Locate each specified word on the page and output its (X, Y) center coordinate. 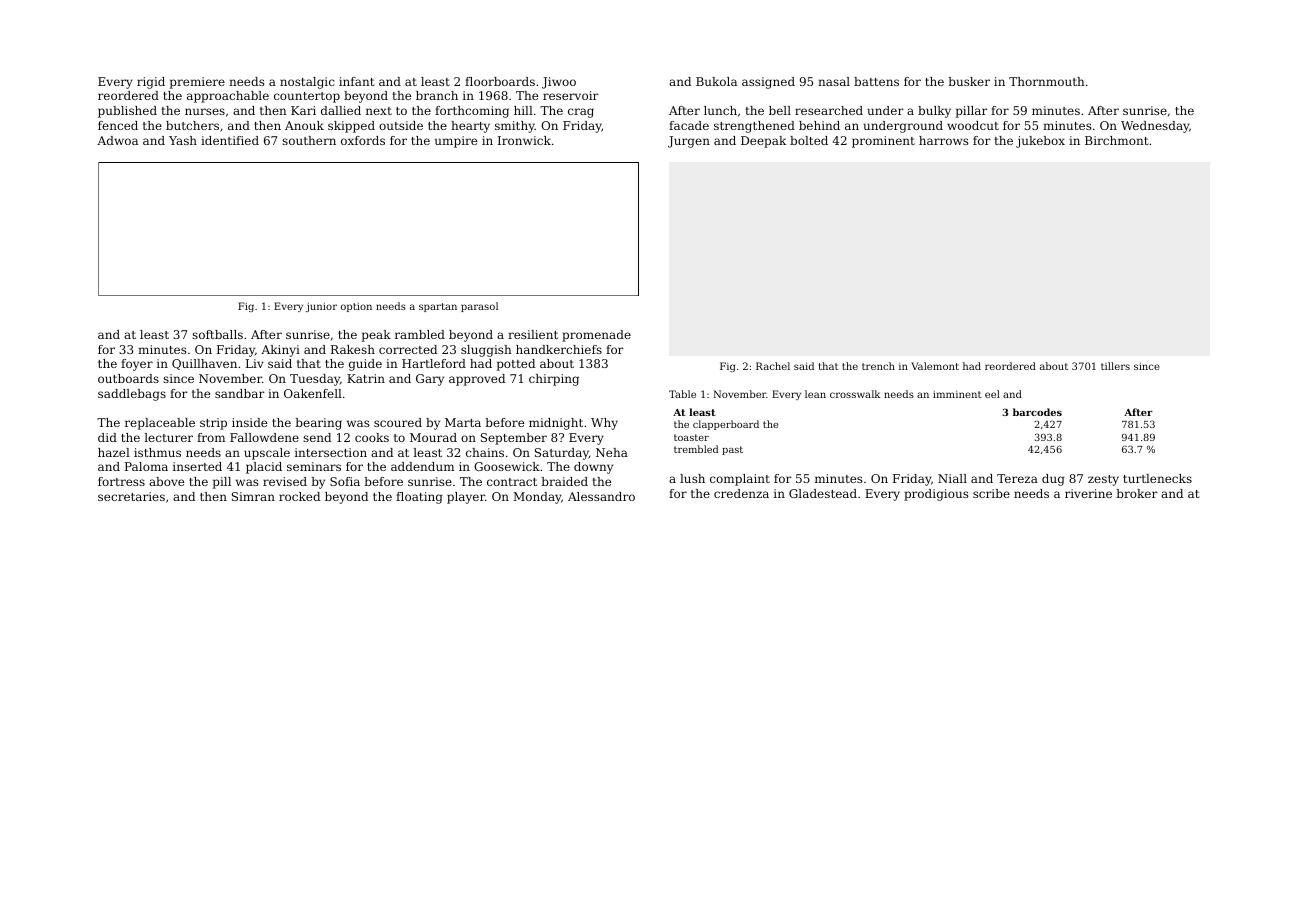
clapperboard (726, 425)
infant (356, 81)
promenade (596, 336)
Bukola (716, 81)
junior (321, 307)
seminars (314, 466)
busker (969, 81)
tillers (1115, 366)
